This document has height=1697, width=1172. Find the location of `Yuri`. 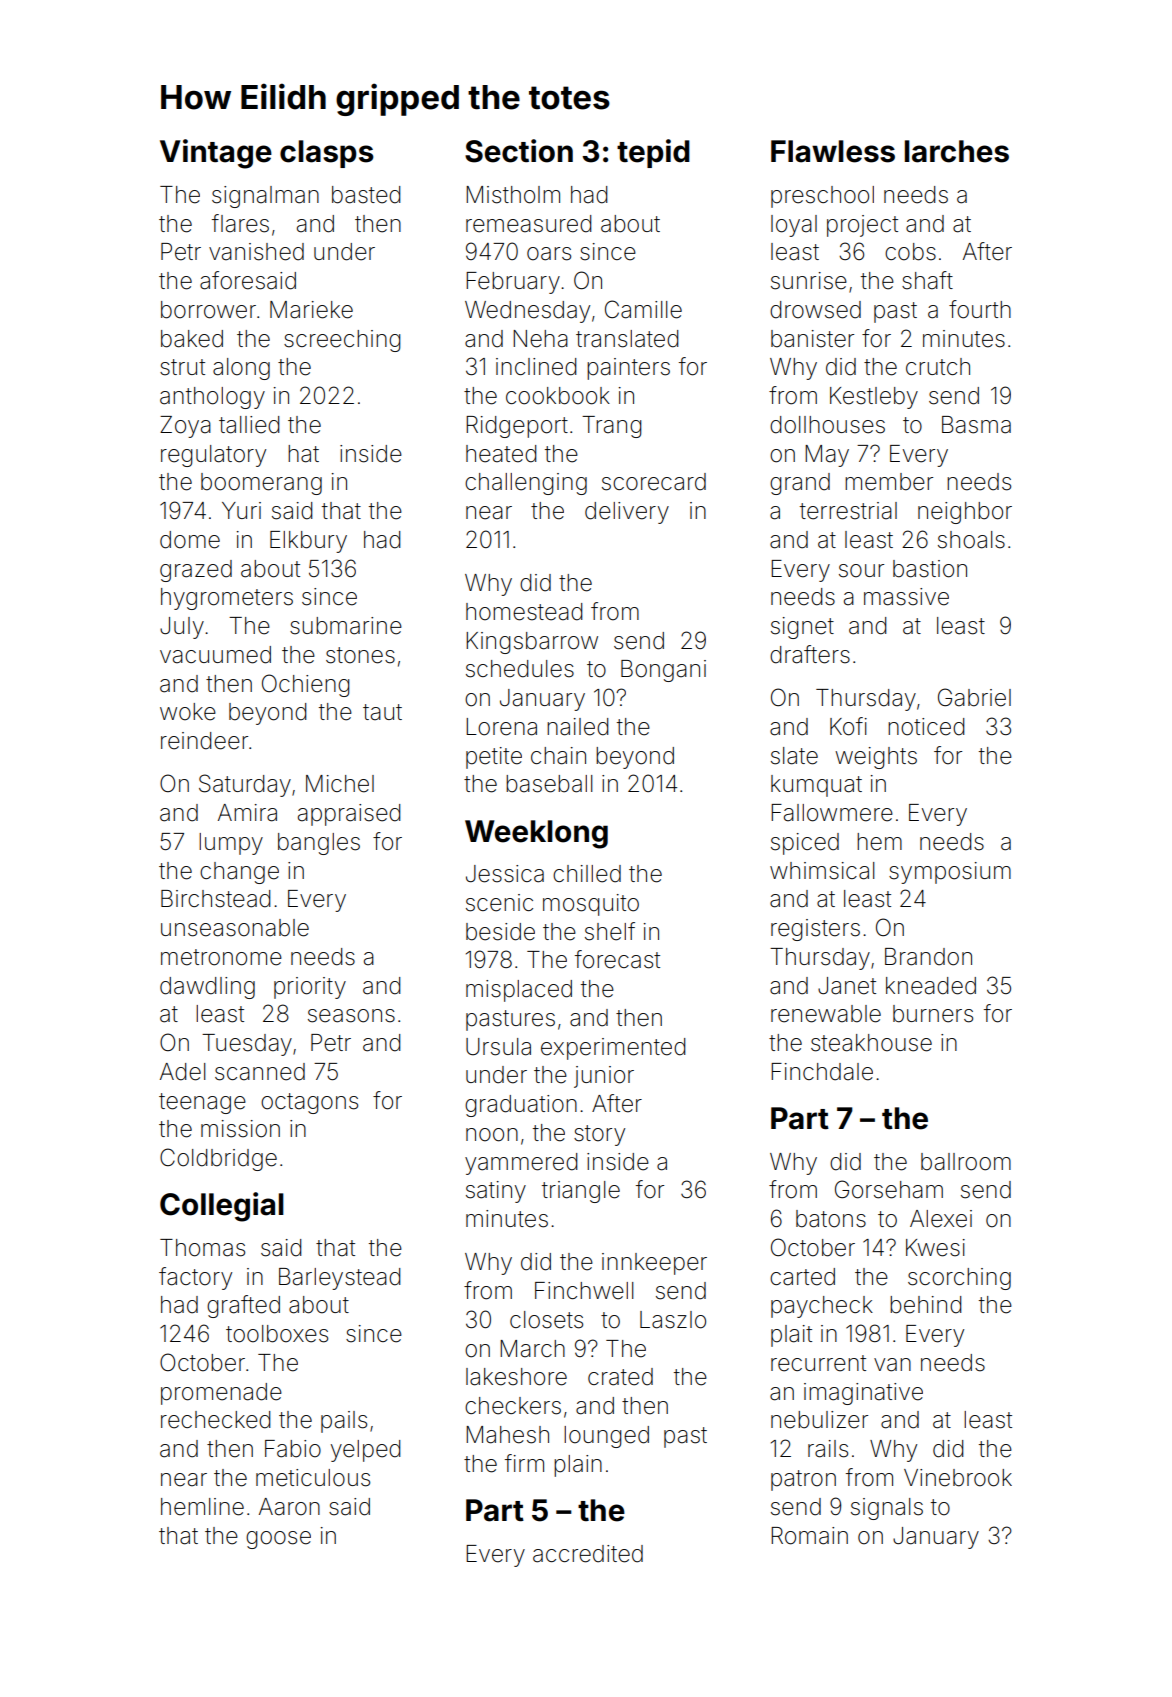

Yuri is located at coordinates (241, 510).
